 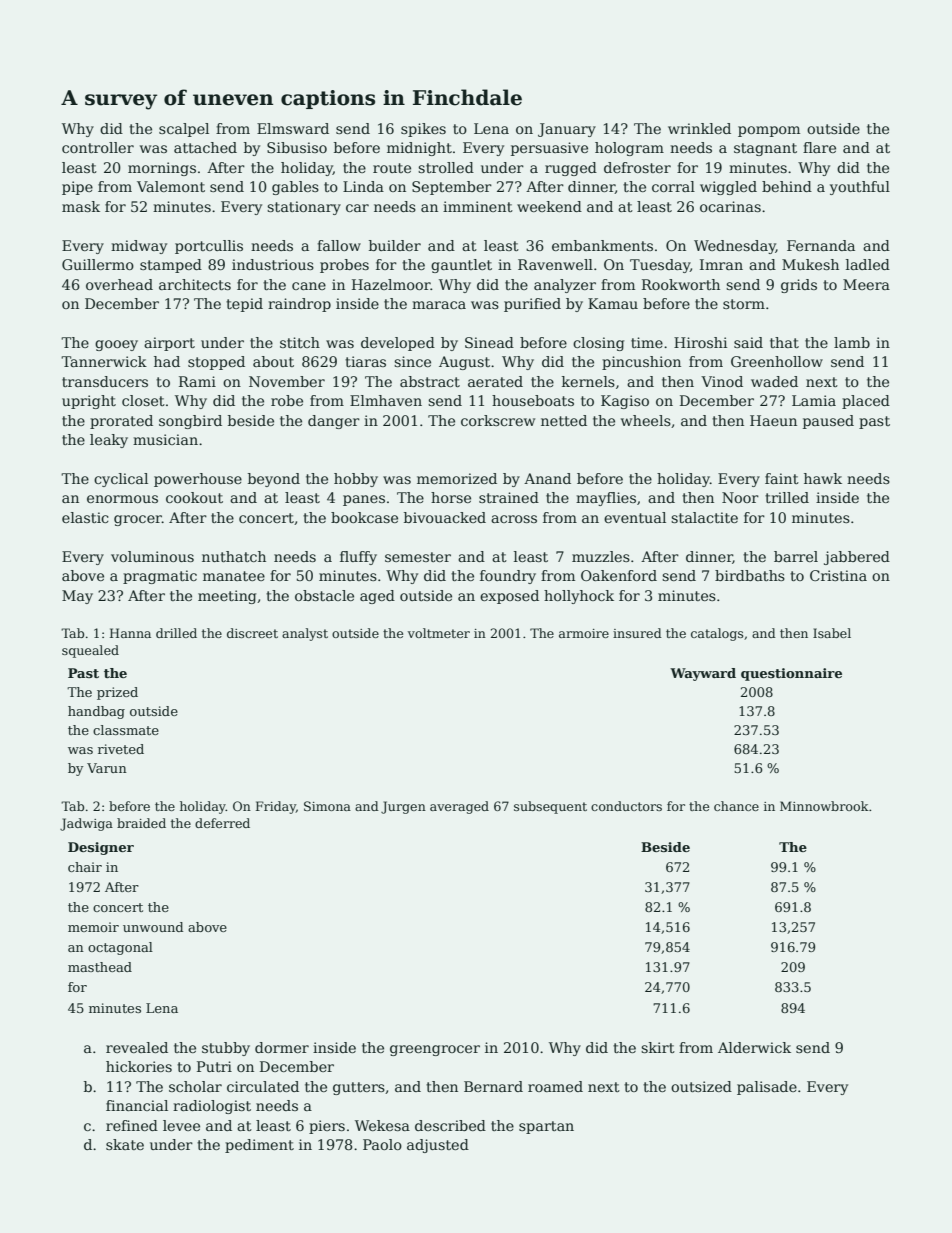 I want to click on stubby, so click(x=226, y=1049).
